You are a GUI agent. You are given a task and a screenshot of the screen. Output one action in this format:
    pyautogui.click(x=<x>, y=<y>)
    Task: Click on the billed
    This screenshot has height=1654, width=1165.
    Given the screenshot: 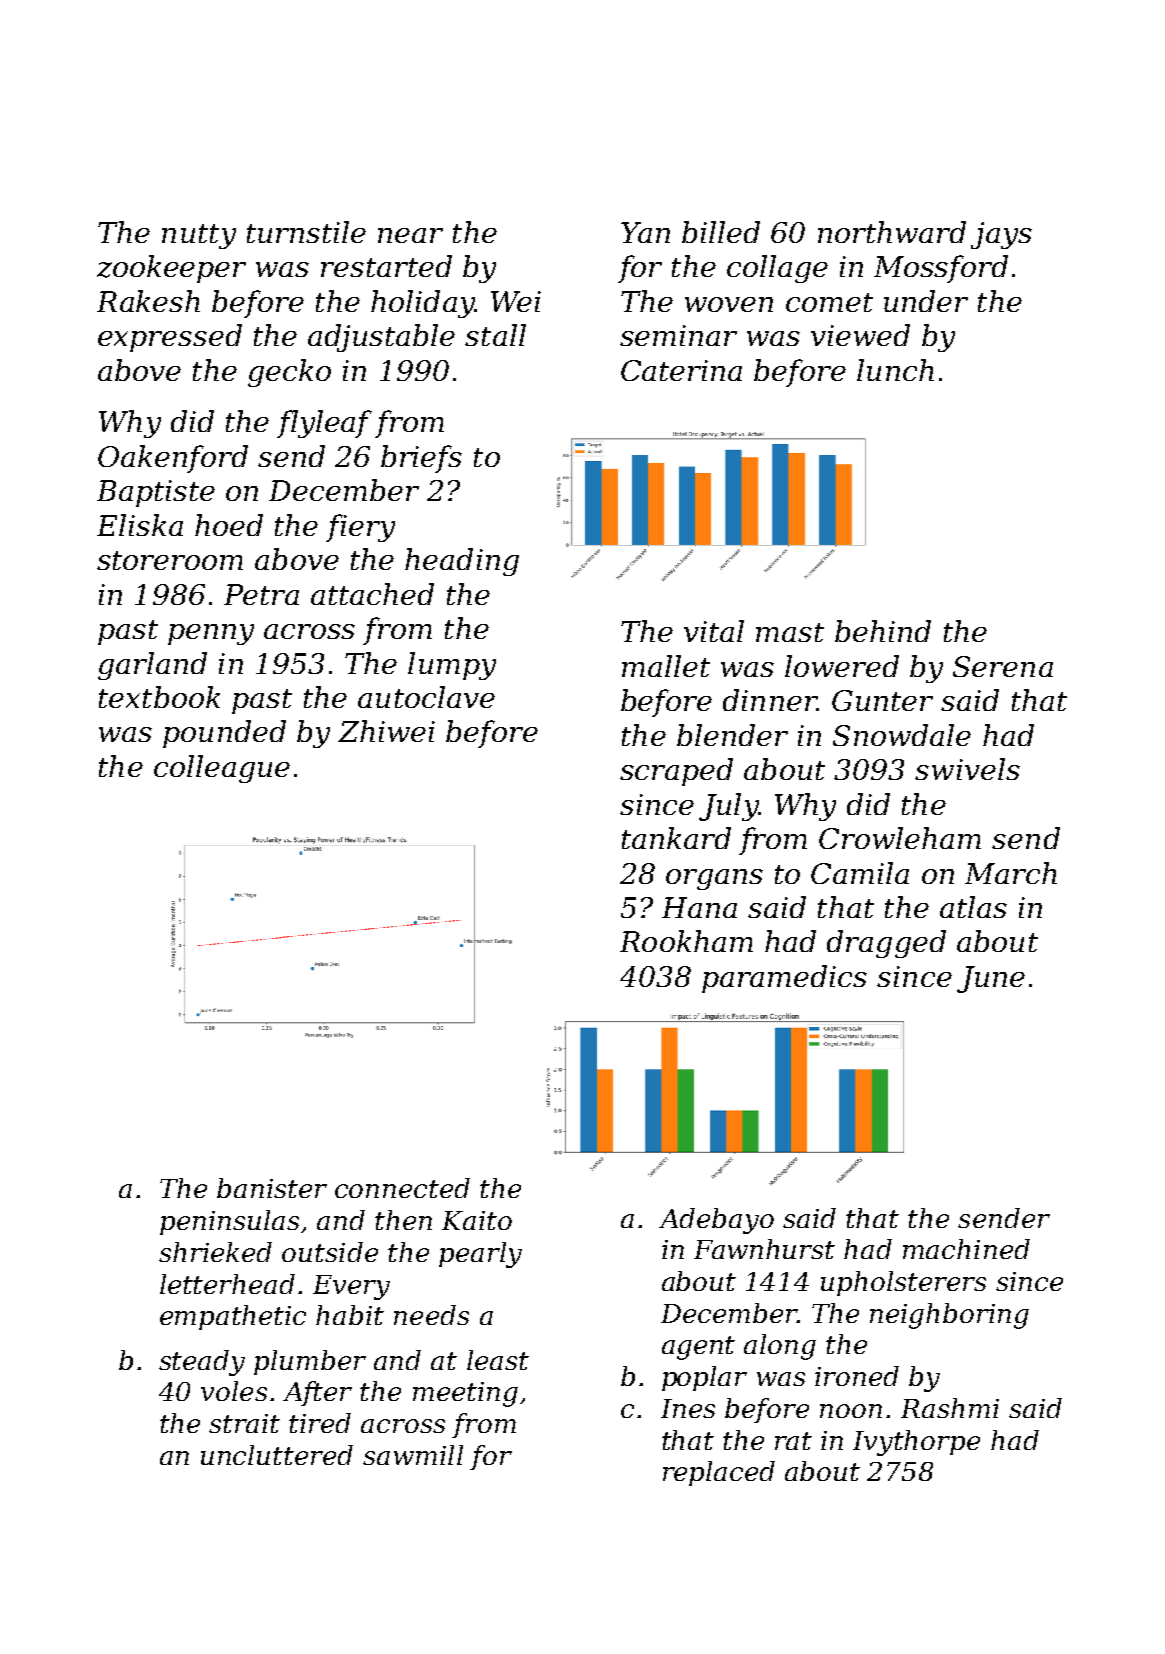 What is the action you would take?
    pyautogui.click(x=721, y=232)
